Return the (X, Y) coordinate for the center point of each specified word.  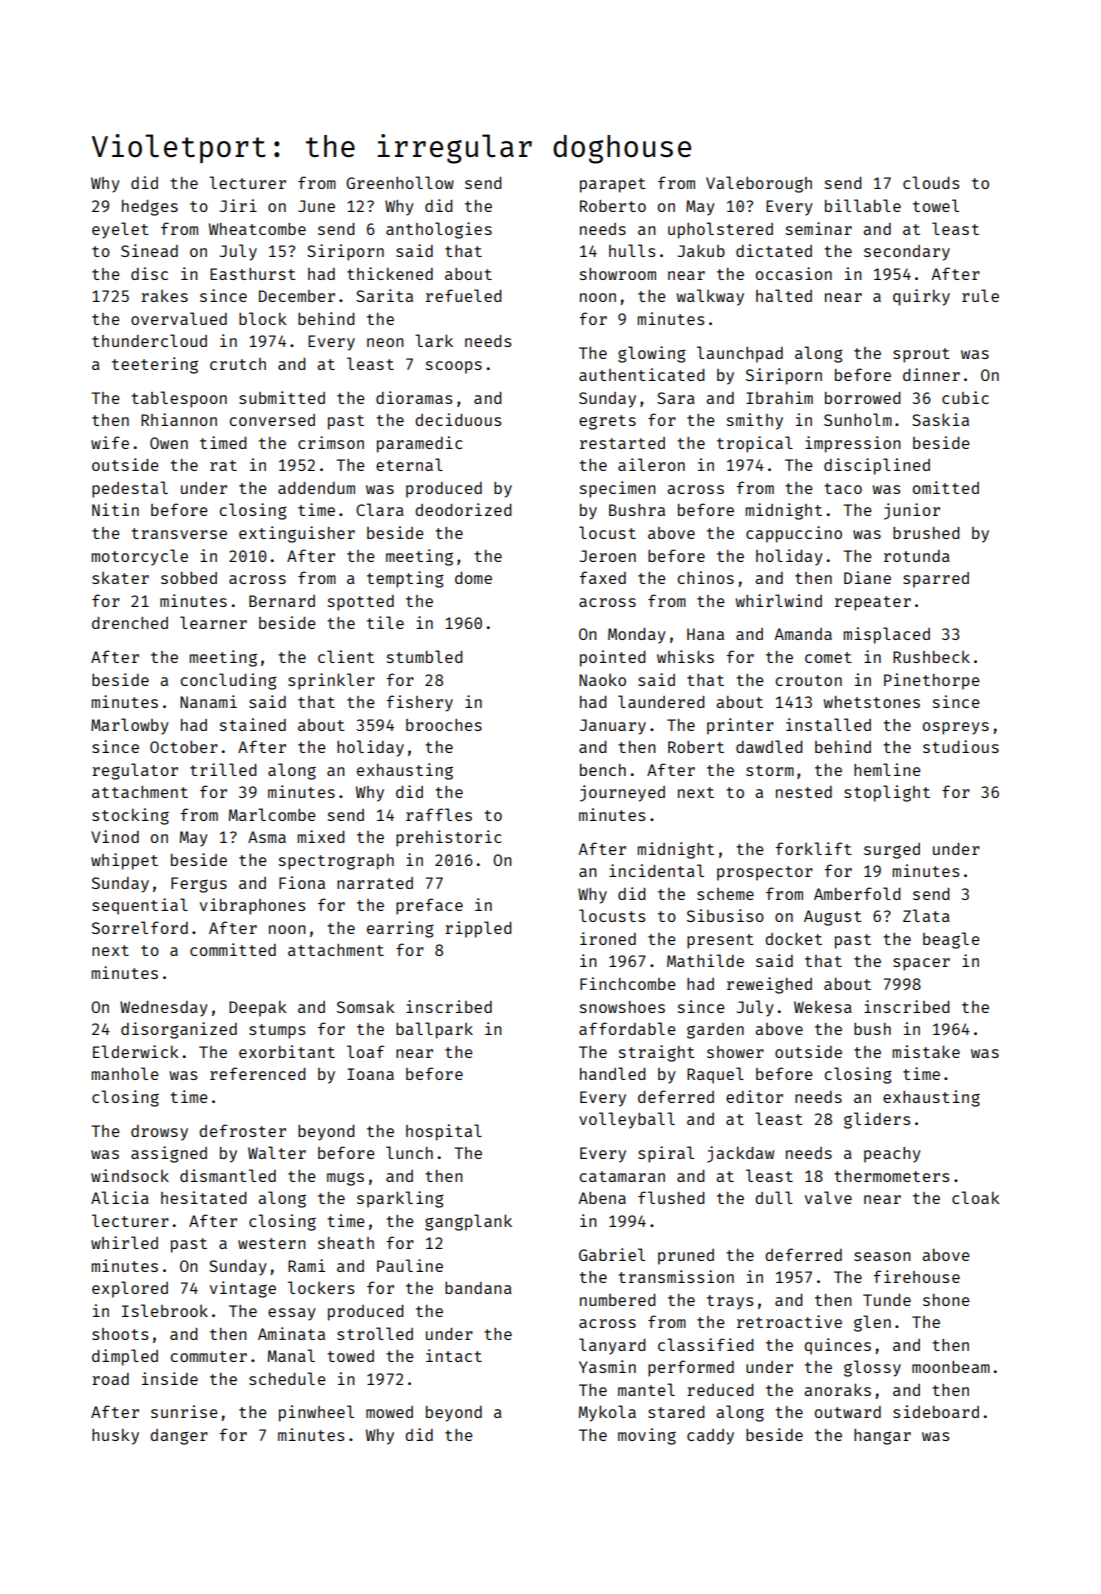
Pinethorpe (932, 681)
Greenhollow (400, 182)
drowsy (159, 1133)
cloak (976, 1197)
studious (961, 746)
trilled (223, 769)
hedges (150, 208)
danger (179, 1437)
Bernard (282, 601)
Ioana (370, 1074)
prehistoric (449, 838)
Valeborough (759, 184)
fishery (420, 703)
